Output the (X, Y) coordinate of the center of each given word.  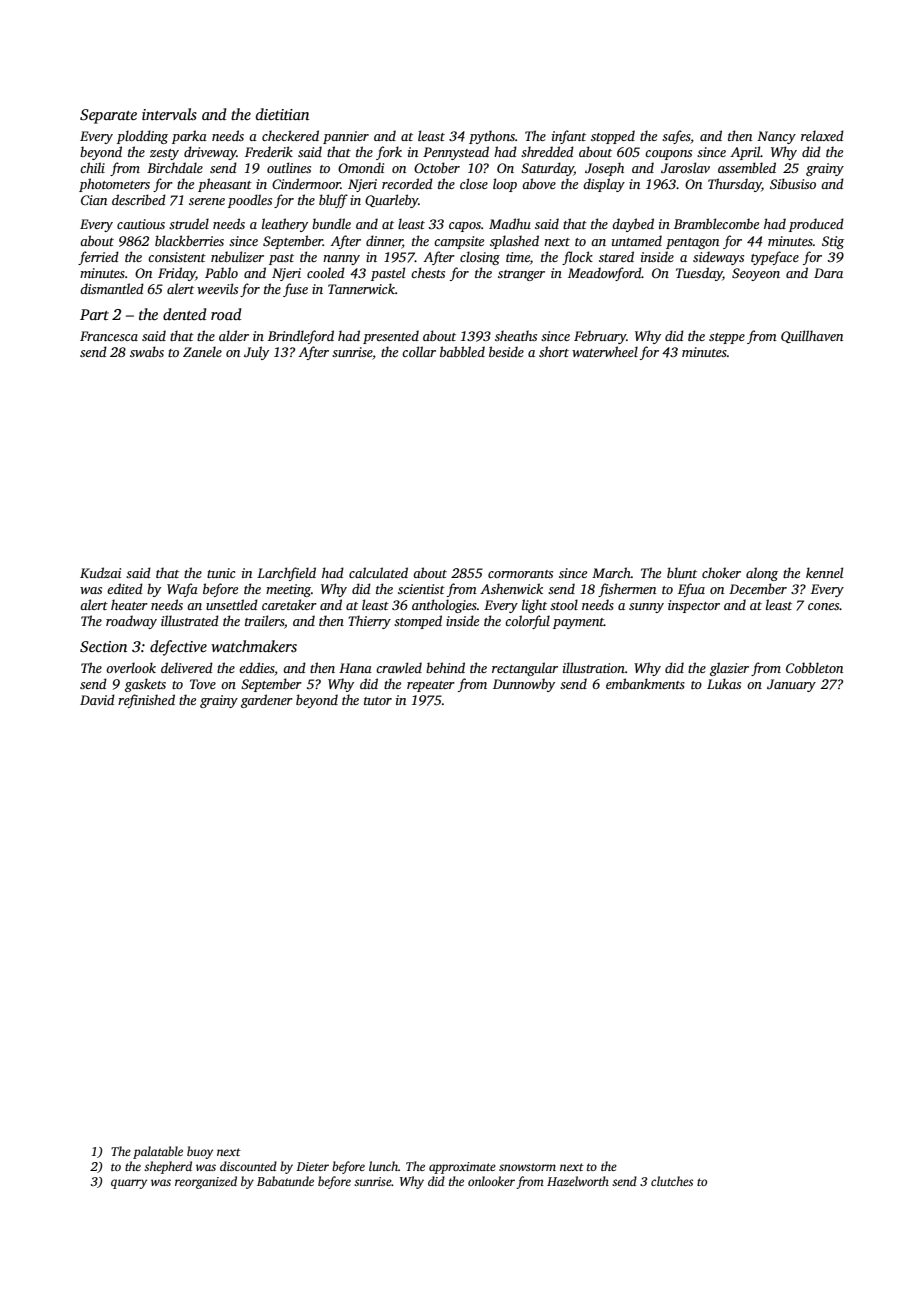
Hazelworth (578, 1181)
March (611, 572)
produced (816, 225)
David (97, 699)
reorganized (206, 1182)
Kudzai (100, 572)
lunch (383, 1166)
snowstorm (527, 1167)
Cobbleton (814, 667)
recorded (407, 183)
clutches (672, 1181)
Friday (177, 274)
